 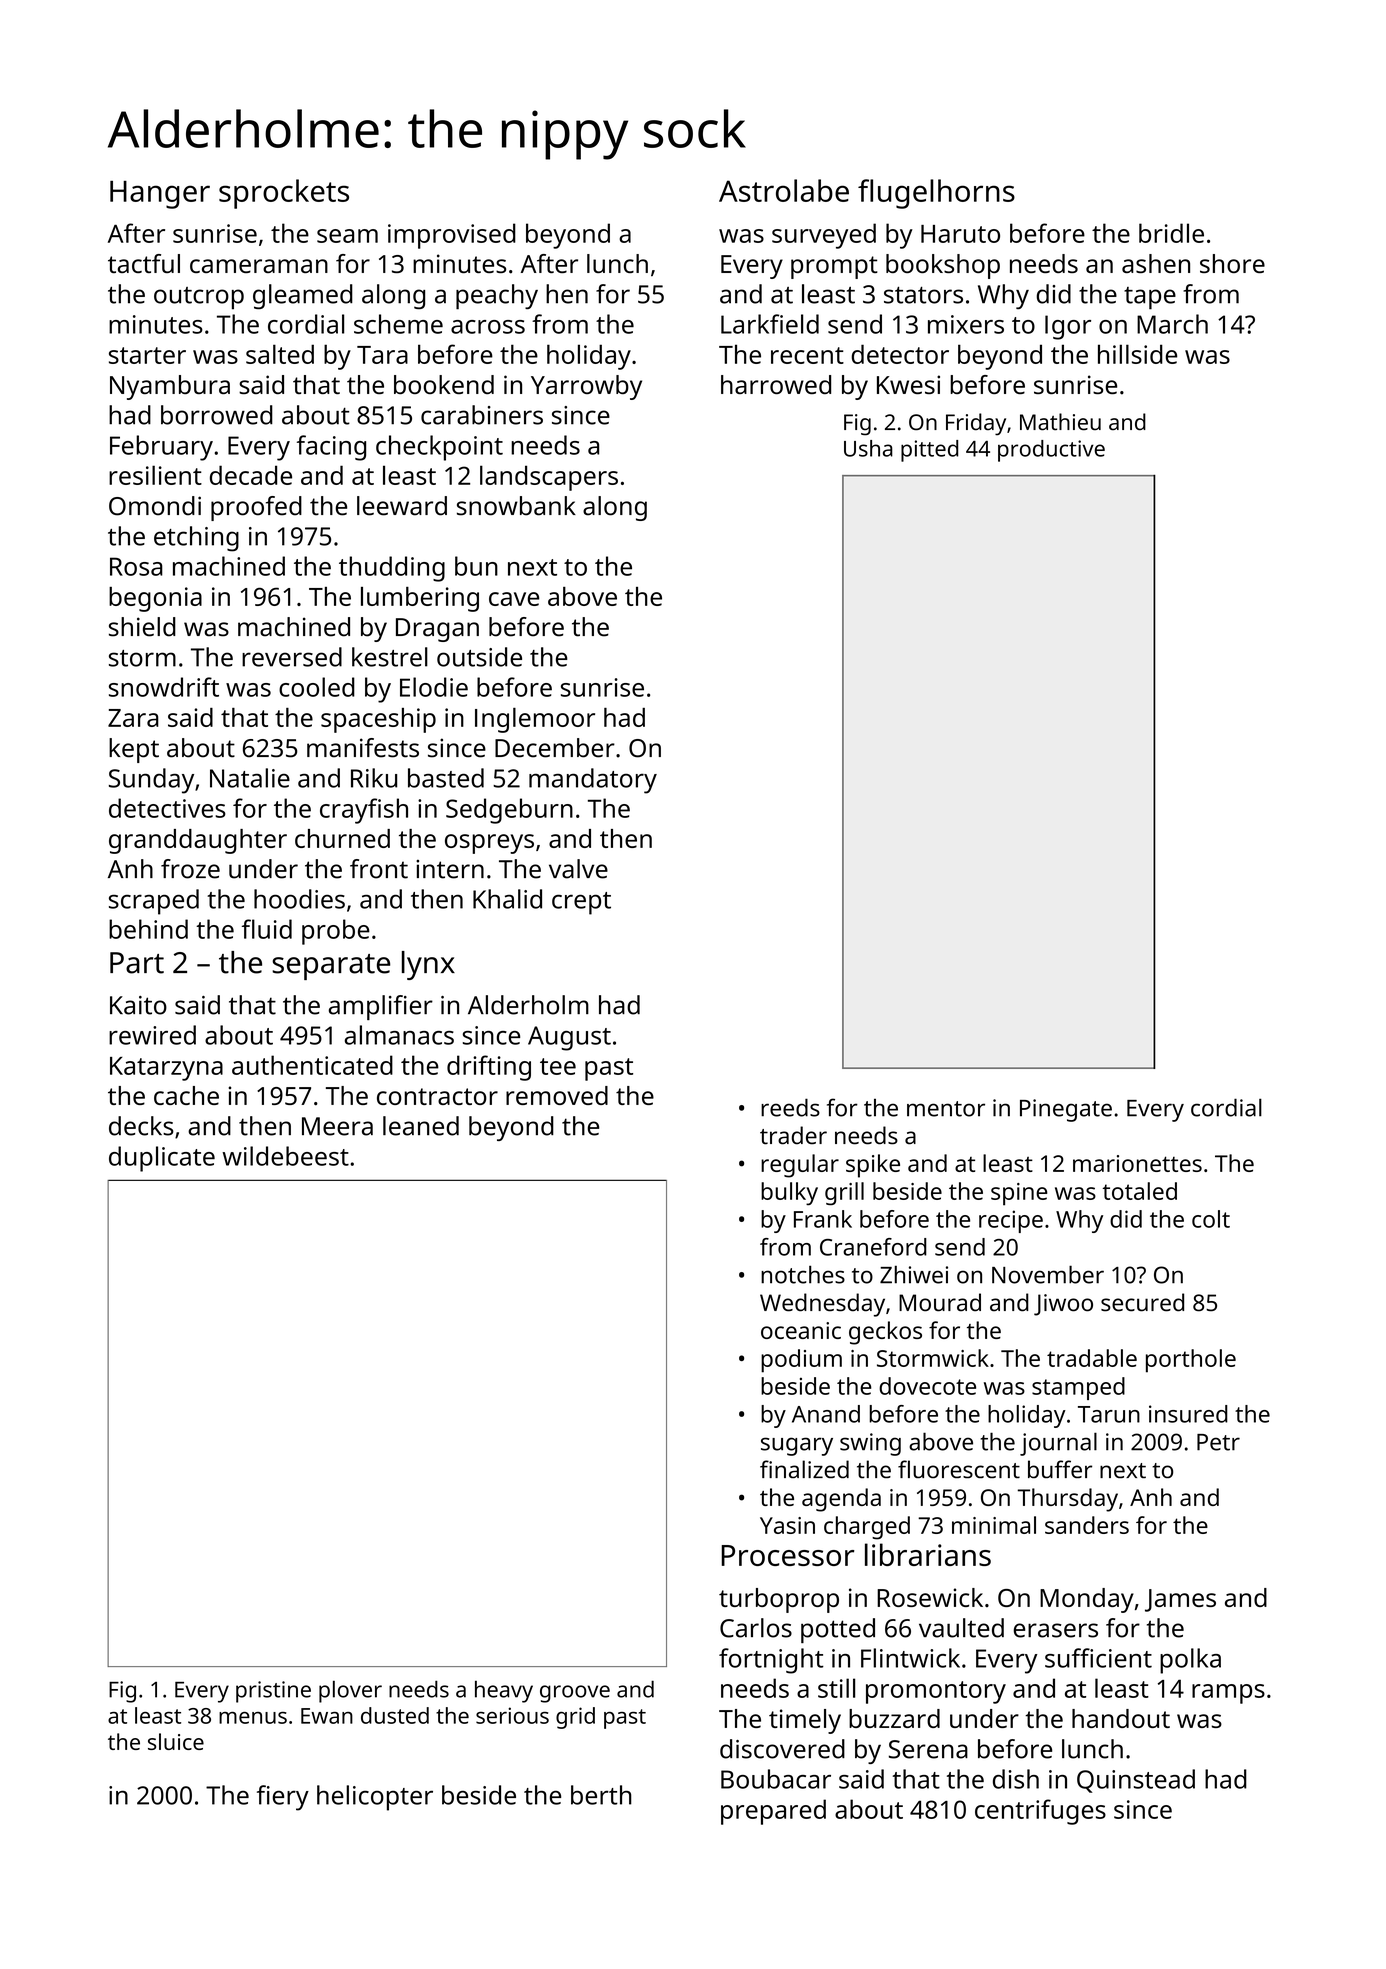 What do you see at coordinates (586, 387) in the page?
I see `Yarrowby` at bounding box center [586, 387].
